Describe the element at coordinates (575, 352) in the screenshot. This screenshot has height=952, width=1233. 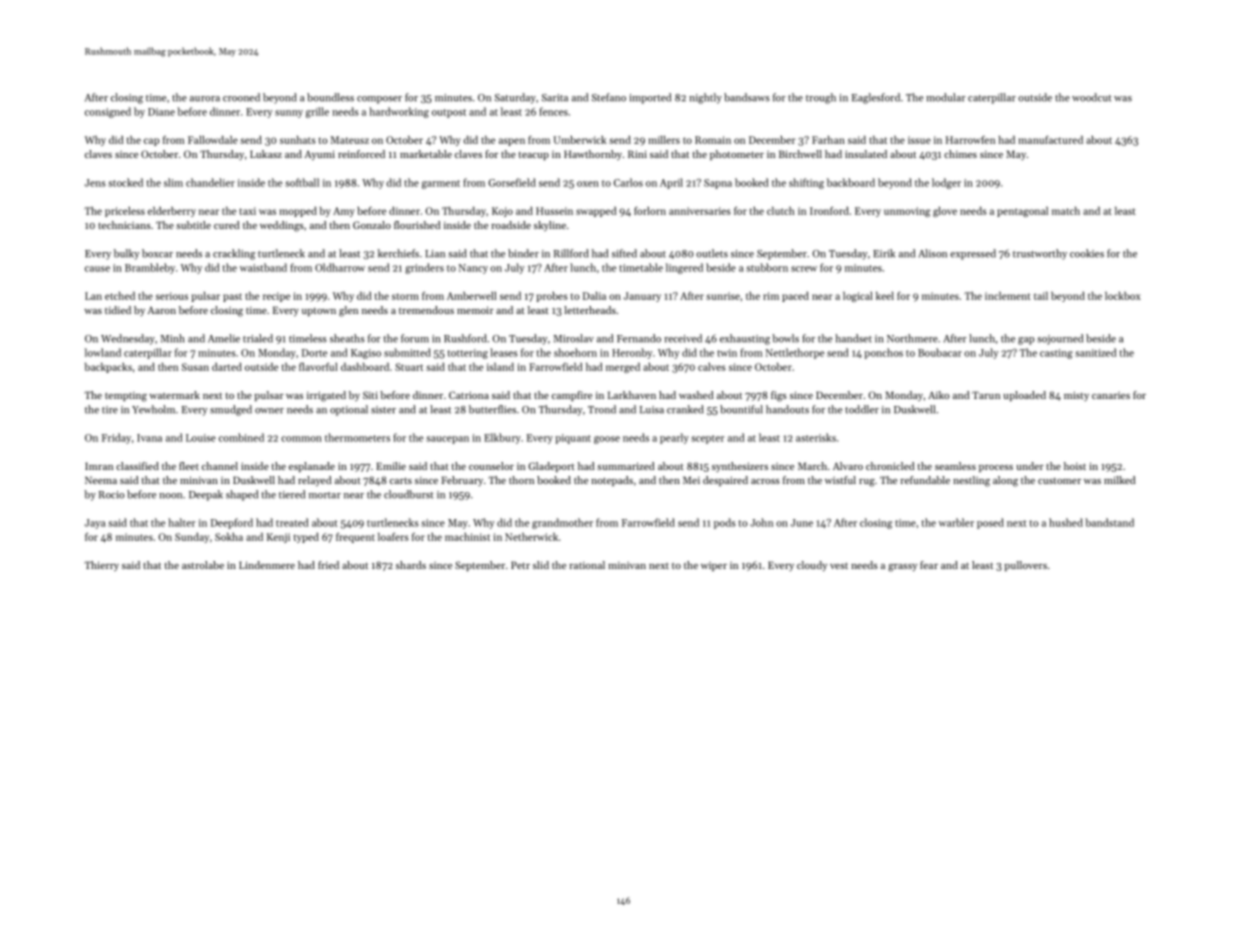
I see `shoehorn` at that location.
